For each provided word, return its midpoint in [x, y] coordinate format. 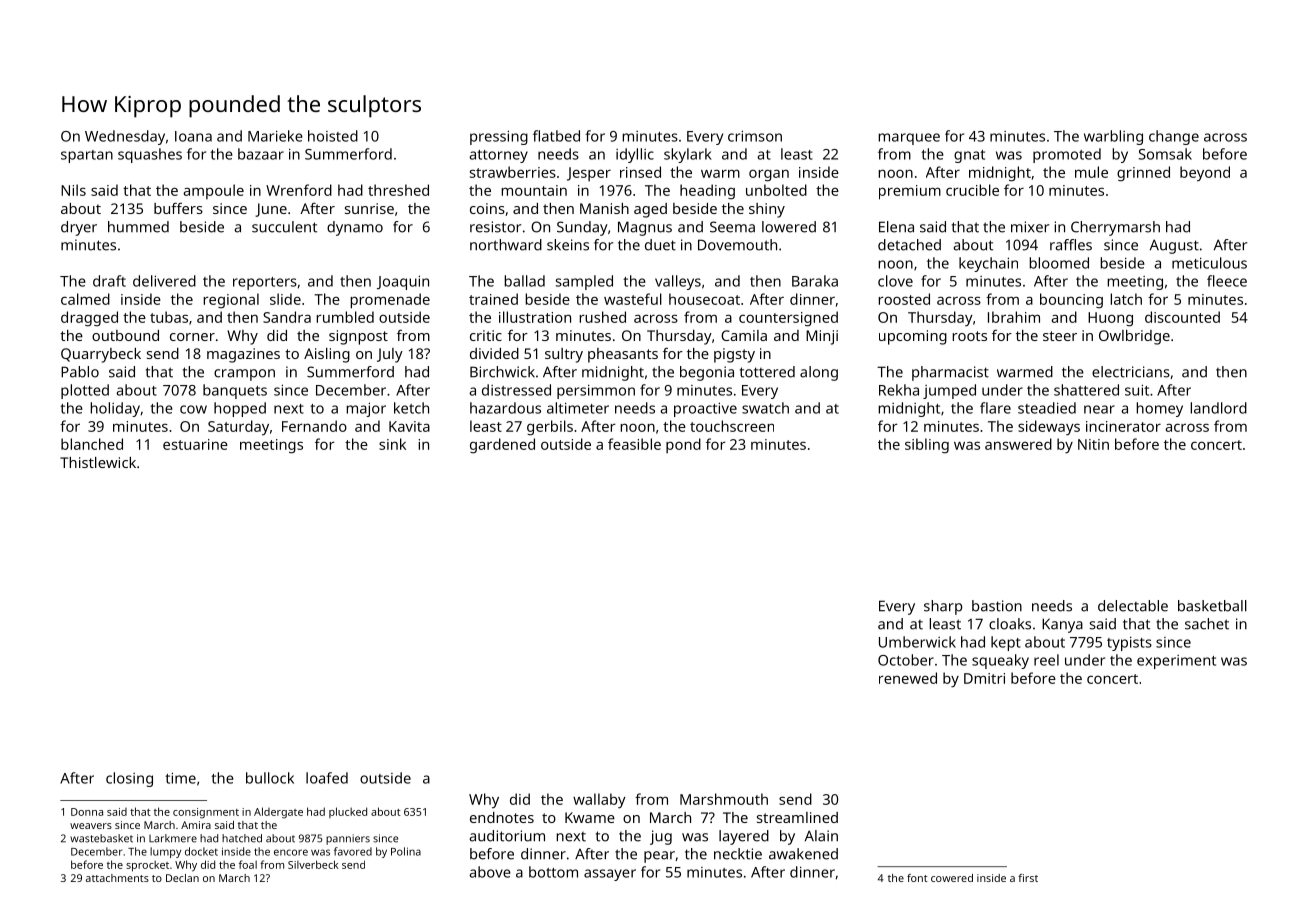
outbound [125, 335]
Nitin [1093, 444]
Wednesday [125, 137]
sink [392, 444]
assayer [610, 875]
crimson [755, 136]
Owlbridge [1134, 337]
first [1028, 878]
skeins [568, 245]
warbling [1113, 137]
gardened [502, 446]
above [490, 872]
